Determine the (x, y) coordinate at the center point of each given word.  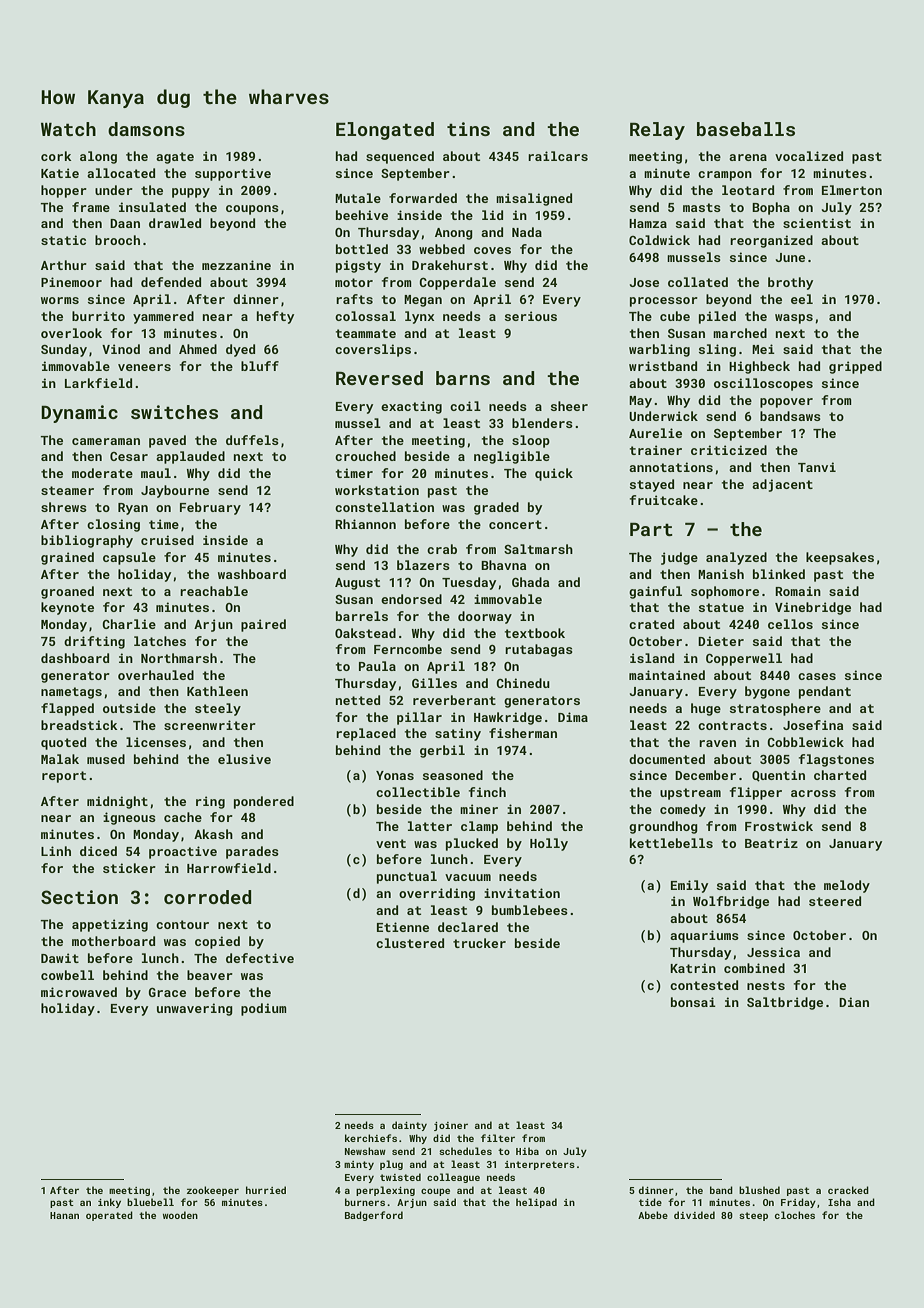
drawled (175, 223)
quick (554, 474)
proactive (183, 852)
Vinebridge (813, 608)
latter (430, 826)
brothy (790, 283)
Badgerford (374, 1216)
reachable (214, 591)
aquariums (704, 936)
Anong (454, 234)
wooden (180, 1215)
